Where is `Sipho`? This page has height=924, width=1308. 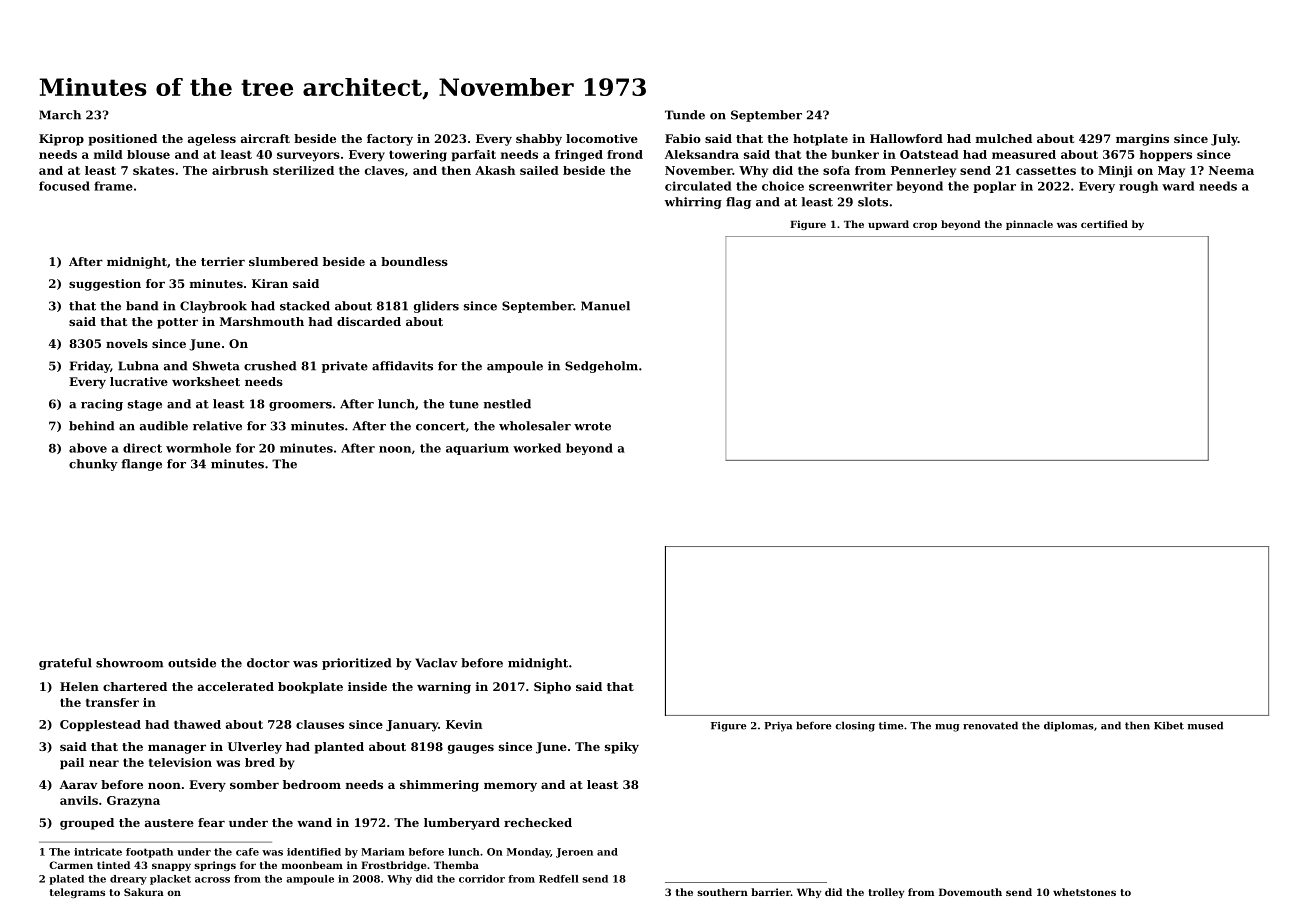
Sipho is located at coordinates (552, 688).
